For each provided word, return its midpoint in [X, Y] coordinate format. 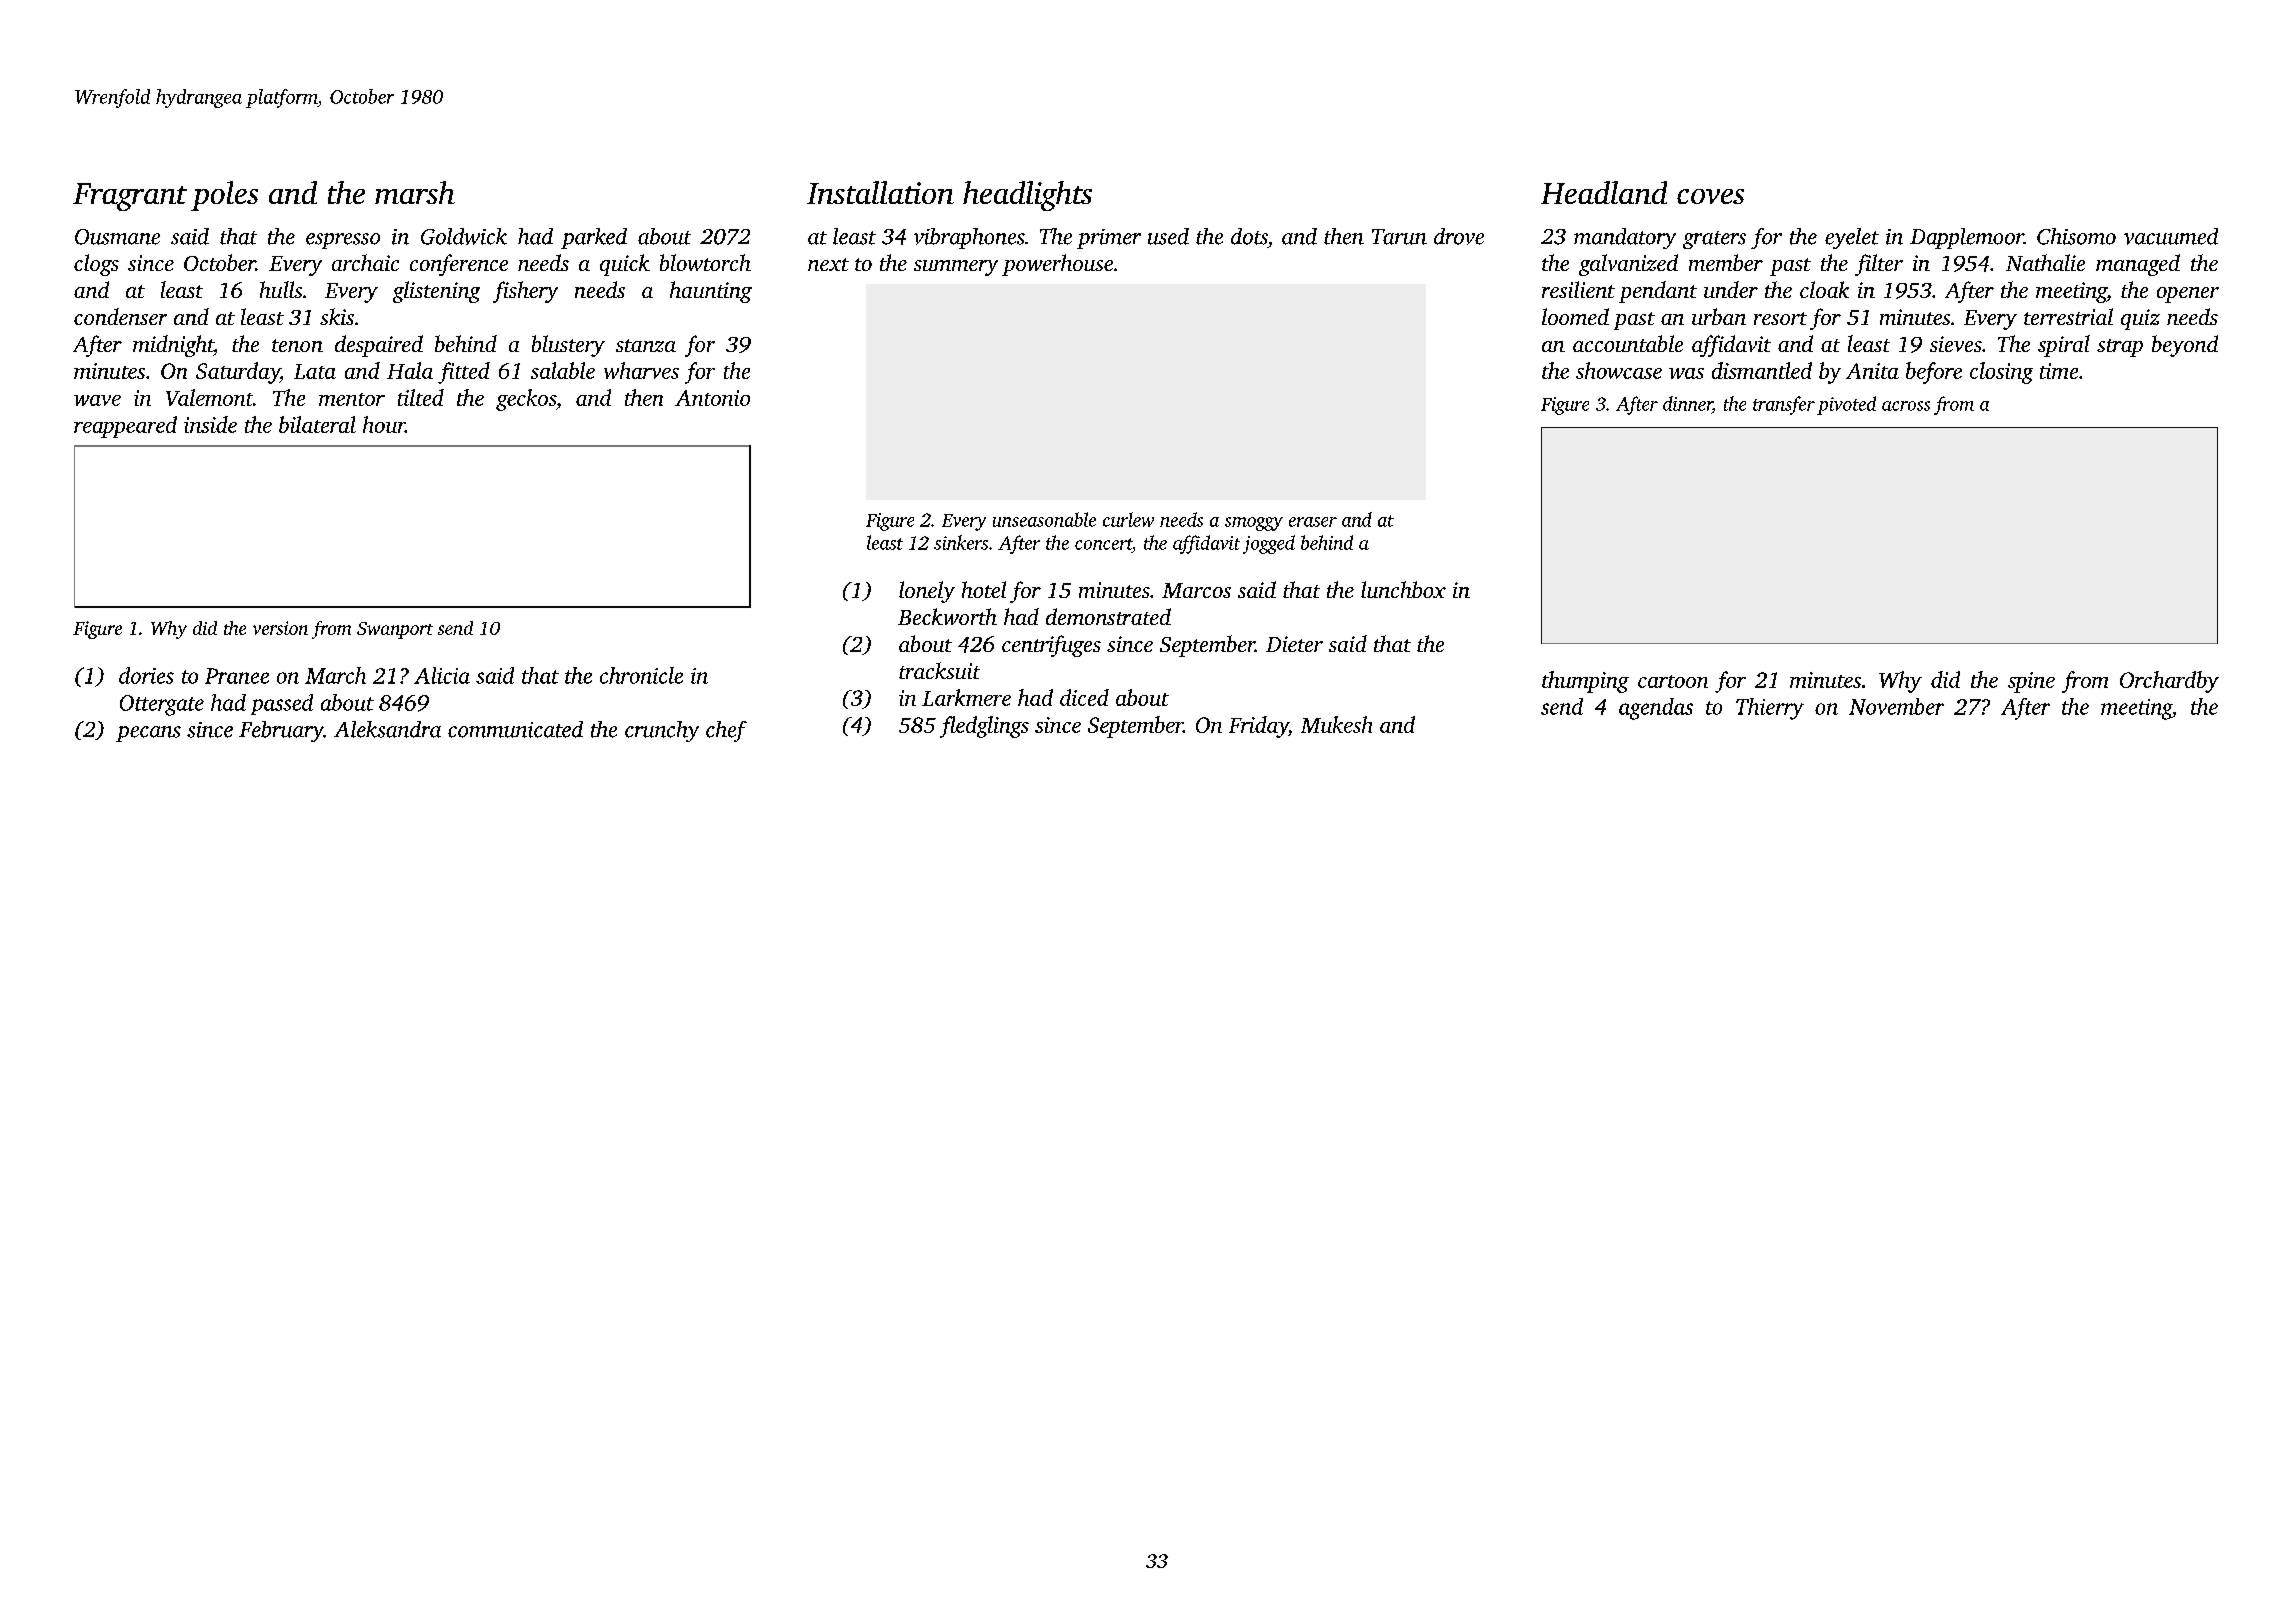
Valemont [209, 397]
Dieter [1294, 644]
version [280, 628]
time [2059, 371]
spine [2031, 682]
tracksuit [939, 670]
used [1168, 236]
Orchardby [2169, 682]
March [335, 675]
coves [1710, 196]
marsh [415, 192]
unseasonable [1044, 519]
